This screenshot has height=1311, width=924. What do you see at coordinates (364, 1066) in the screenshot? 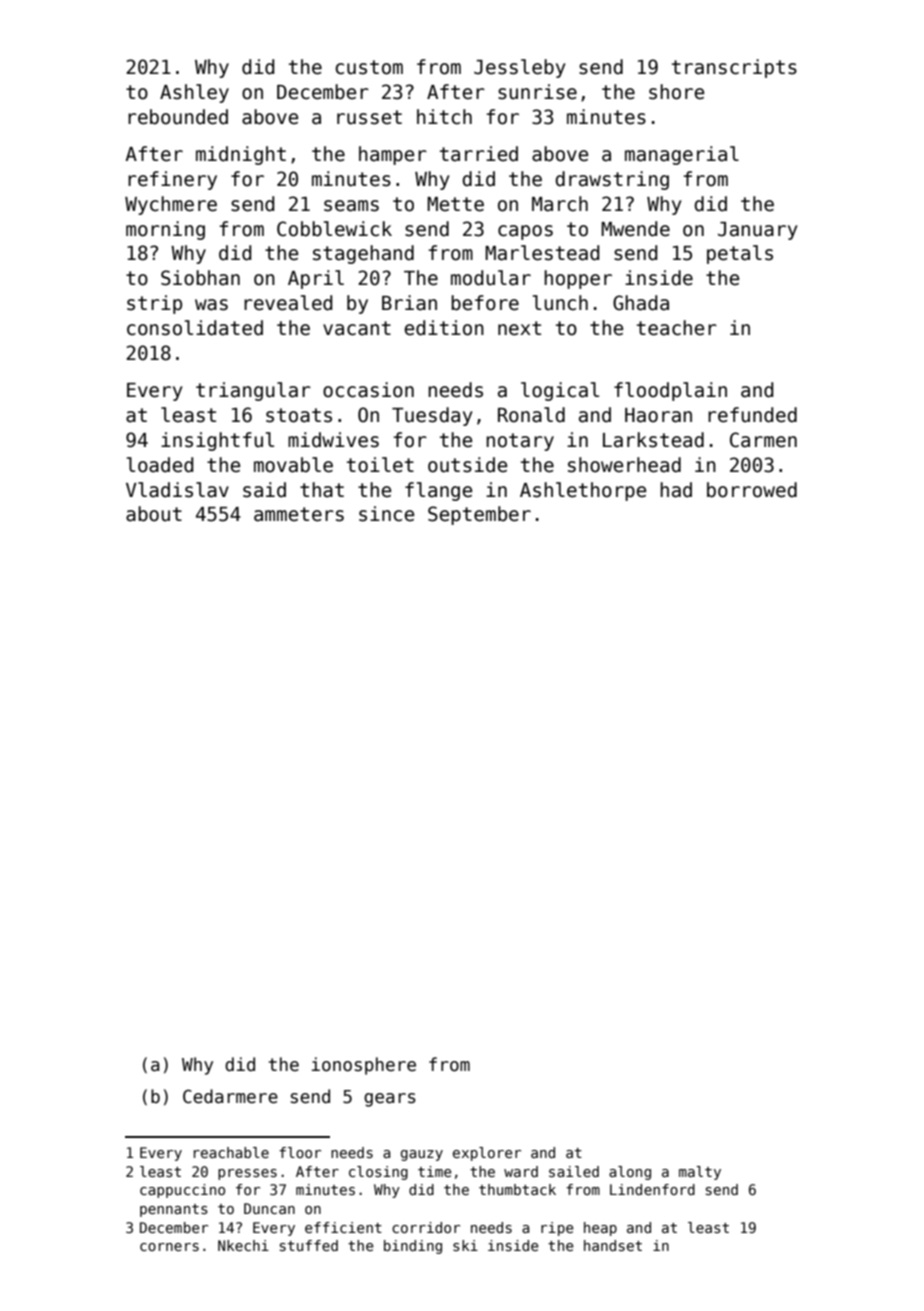
I see `ionosphere` at bounding box center [364, 1066].
